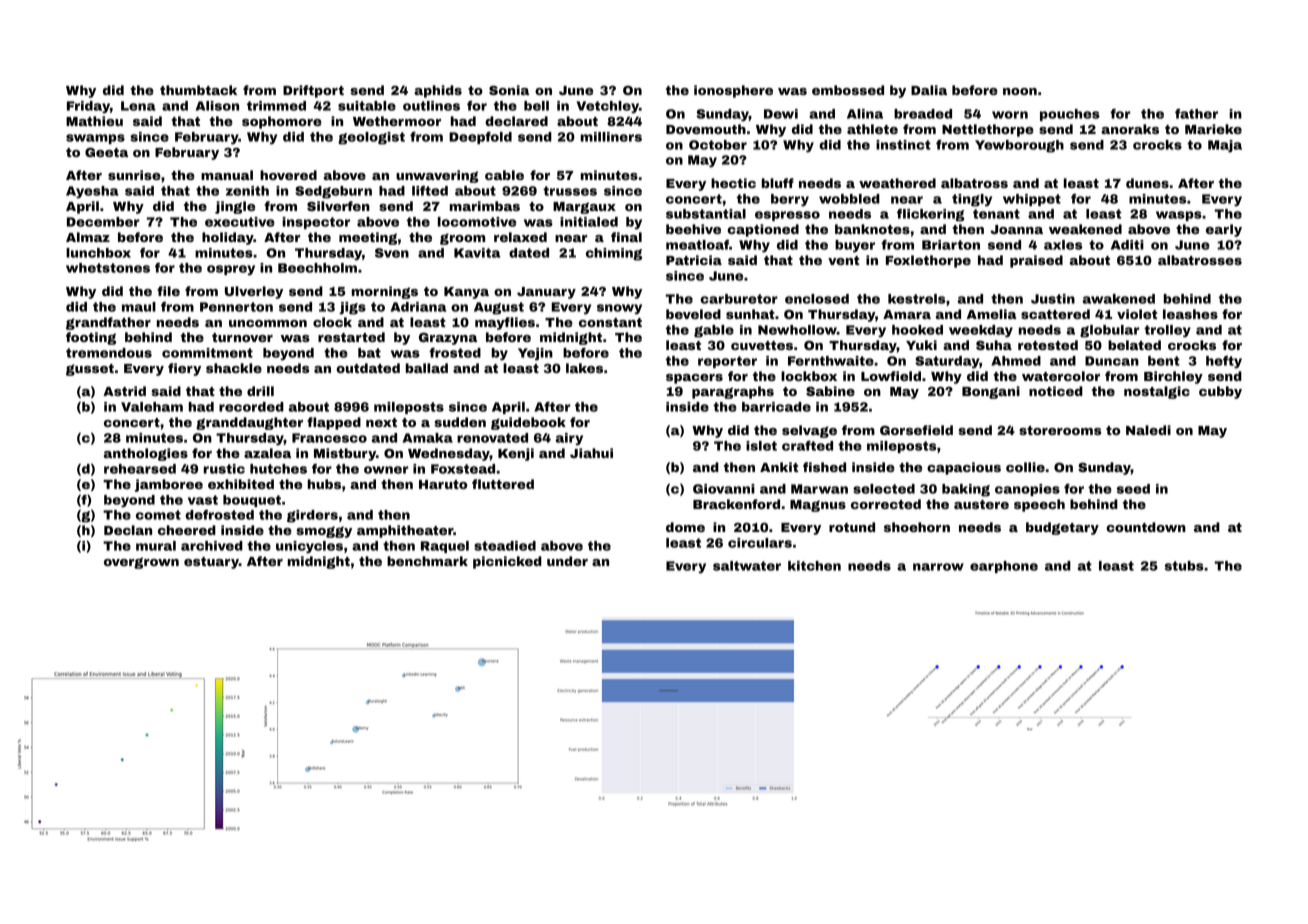 The width and height of the screenshot is (1308, 924). What do you see at coordinates (282, 122) in the screenshot?
I see `sophomore` at bounding box center [282, 122].
